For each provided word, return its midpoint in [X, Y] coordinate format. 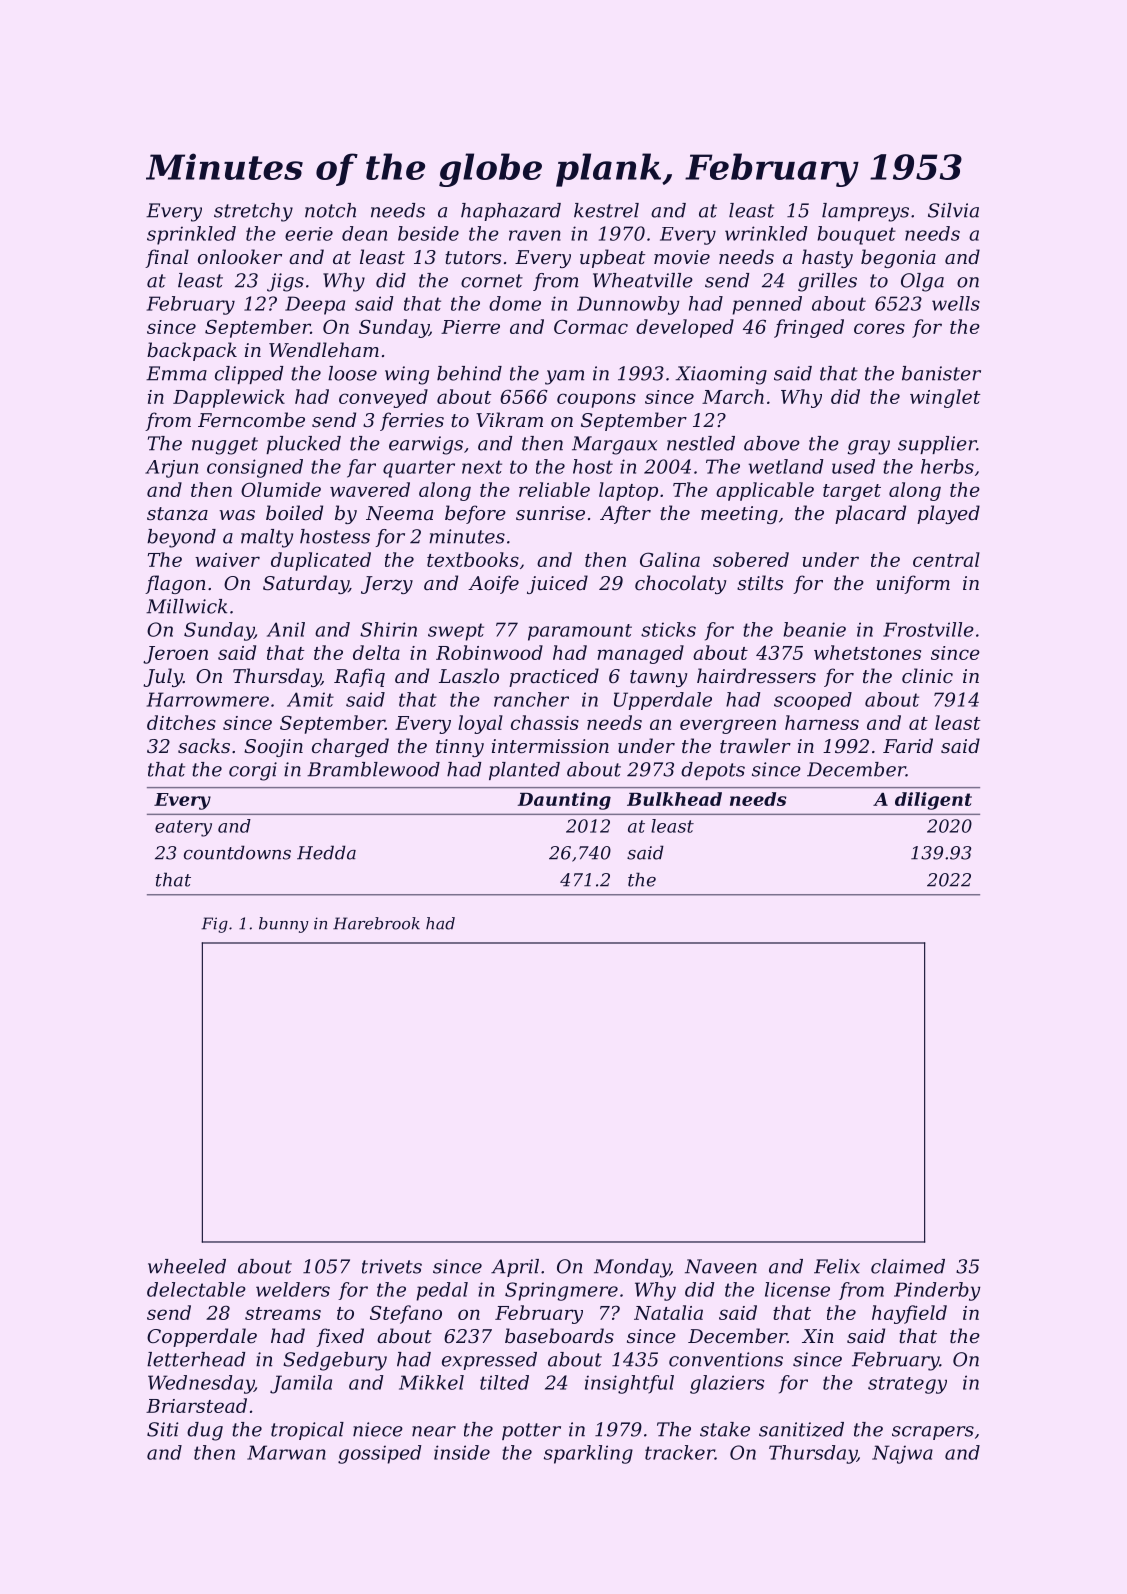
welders [293, 1289]
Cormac [591, 326]
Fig [215, 925]
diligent [933, 801]
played [948, 514]
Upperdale [663, 701]
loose [352, 373]
